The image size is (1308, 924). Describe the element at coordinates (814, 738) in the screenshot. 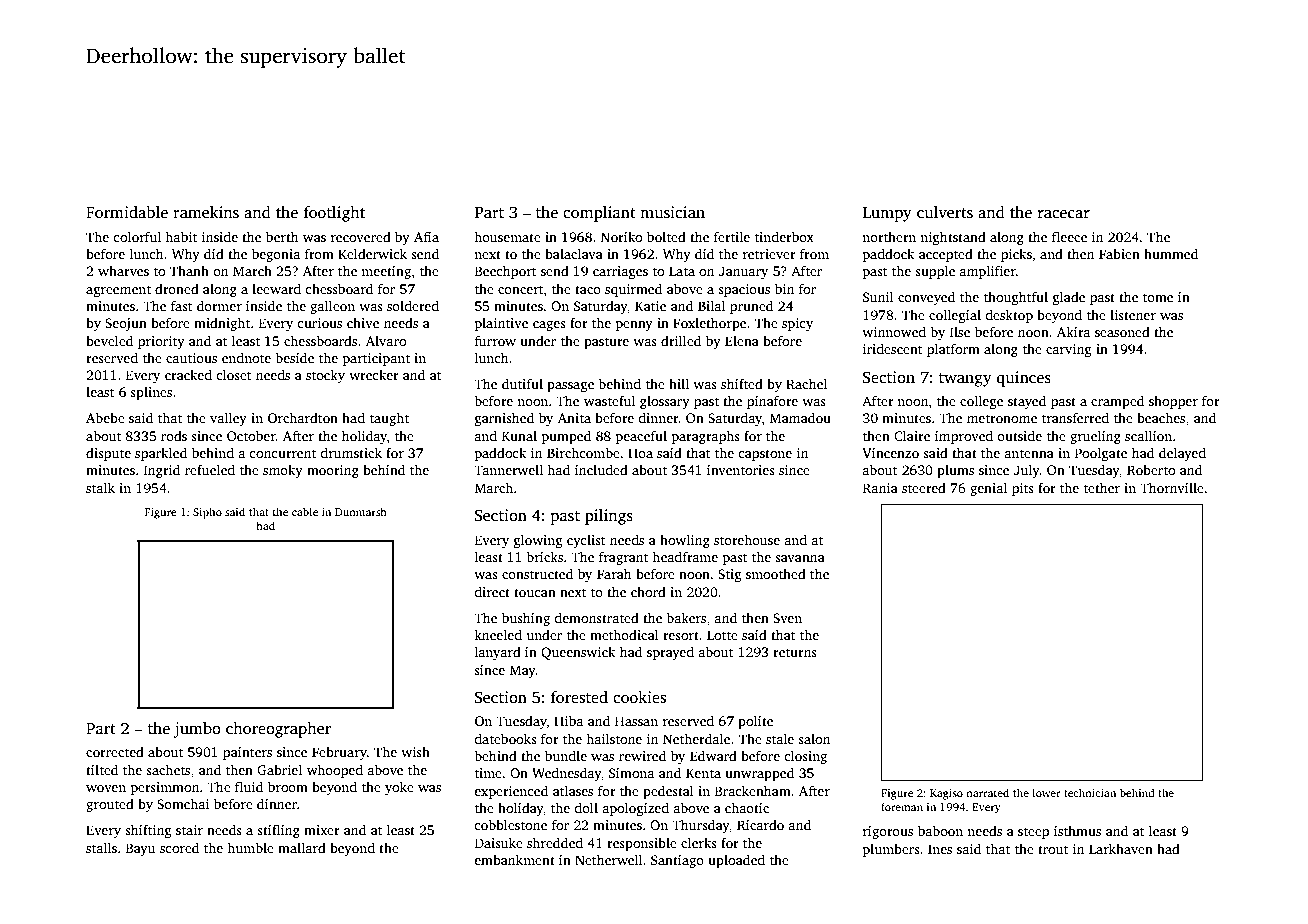

I see `salon` at that location.
